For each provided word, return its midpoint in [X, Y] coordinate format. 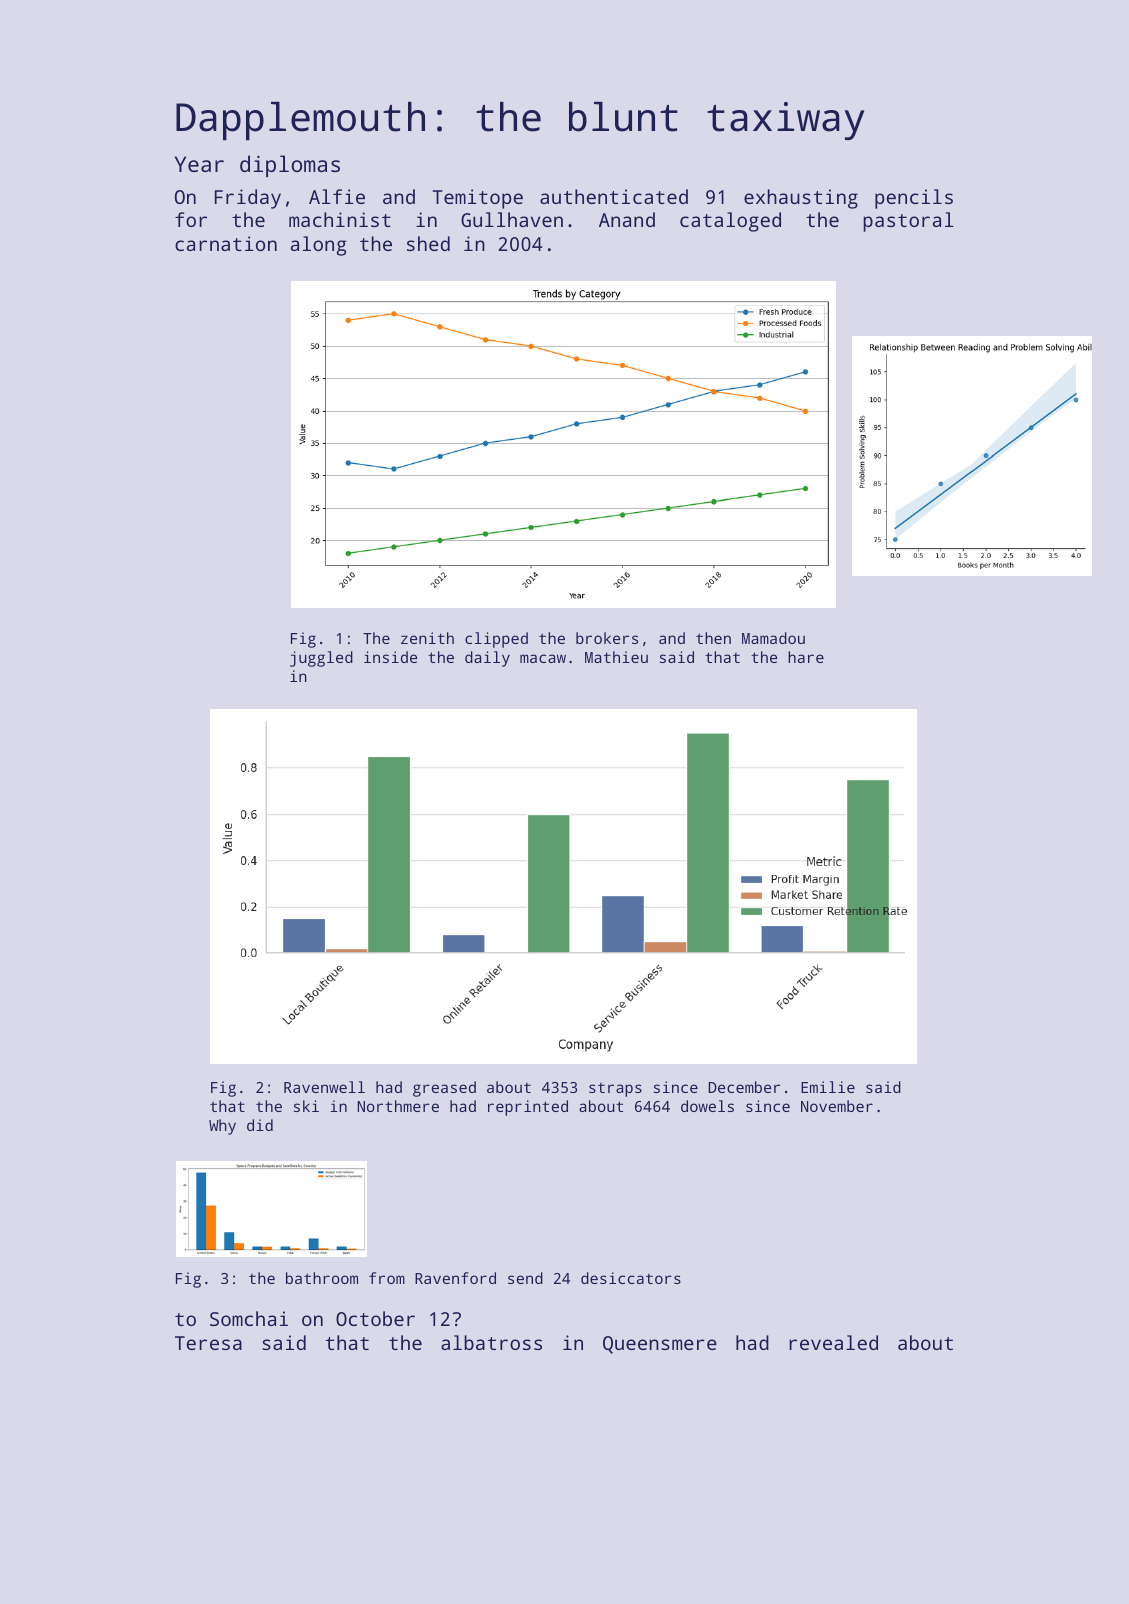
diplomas [290, 166]
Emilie [828, 1087]
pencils [914, 199]
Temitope [478, 199]
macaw [543, 658]
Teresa [208, 1343]
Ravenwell [324, 1087]
